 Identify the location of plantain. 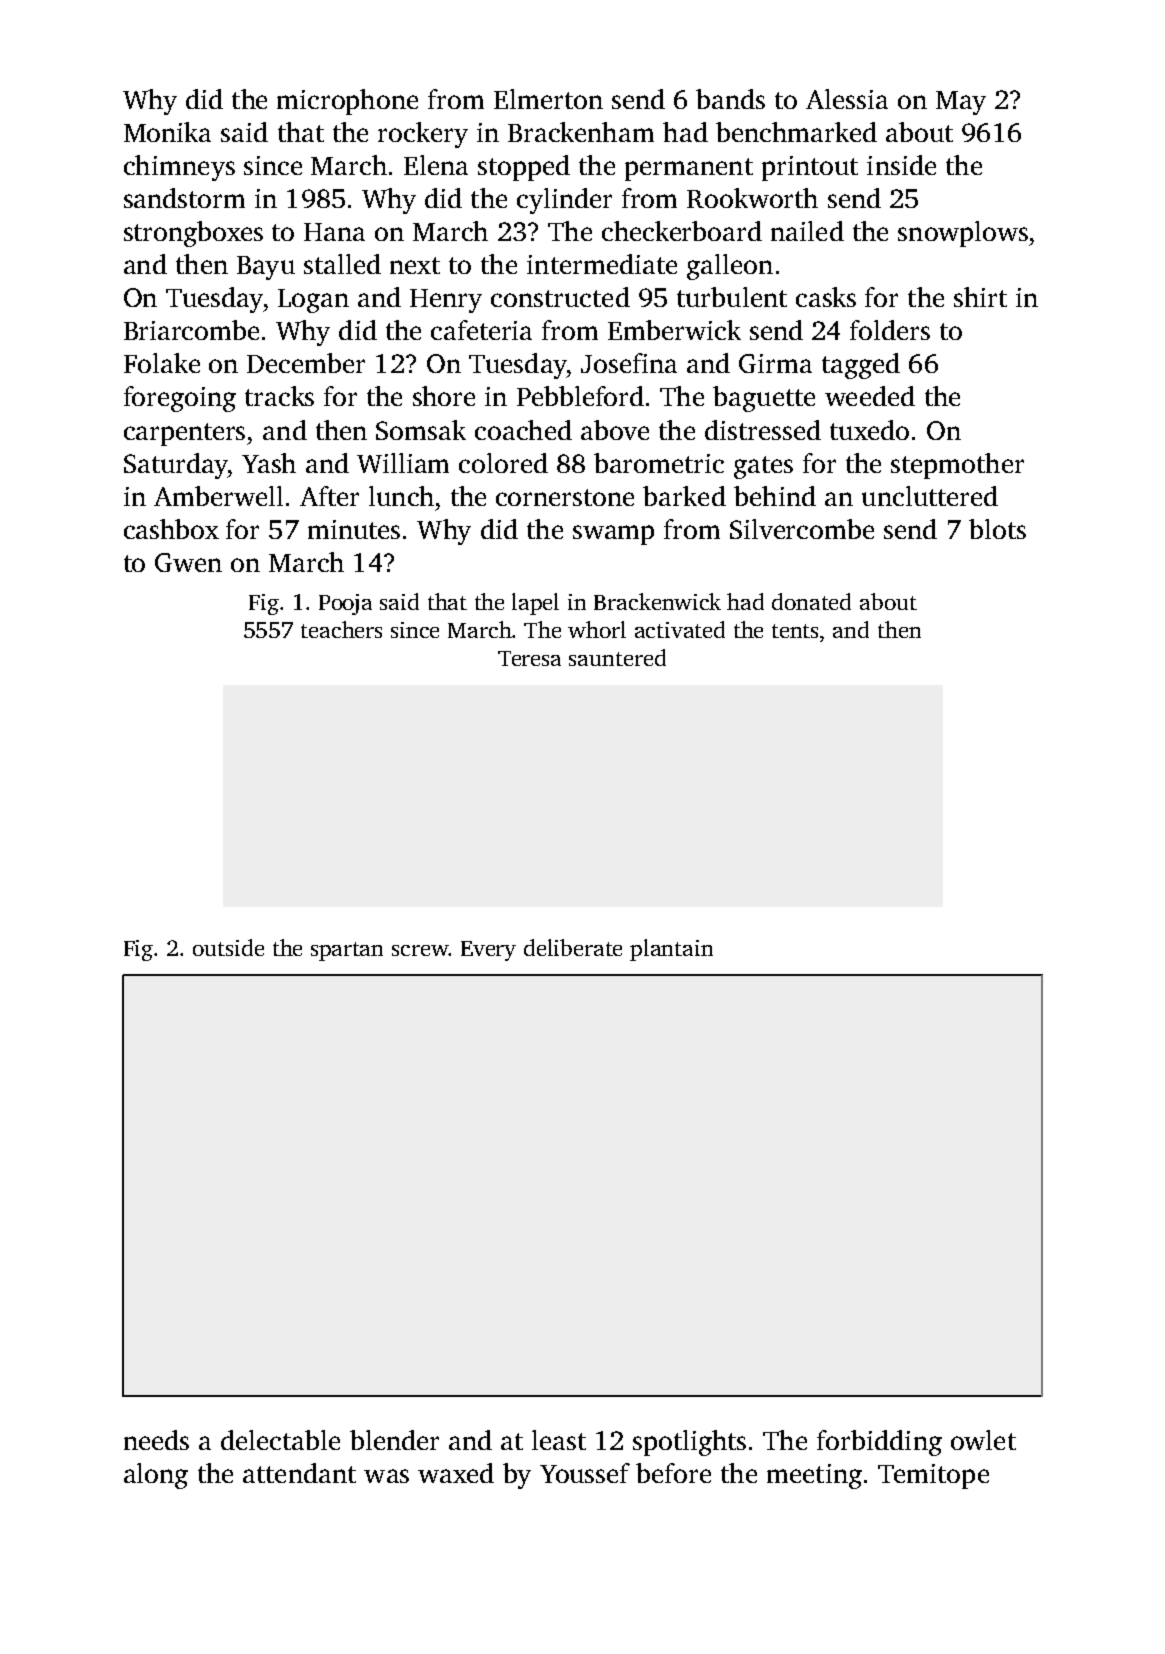
(671, 950).
